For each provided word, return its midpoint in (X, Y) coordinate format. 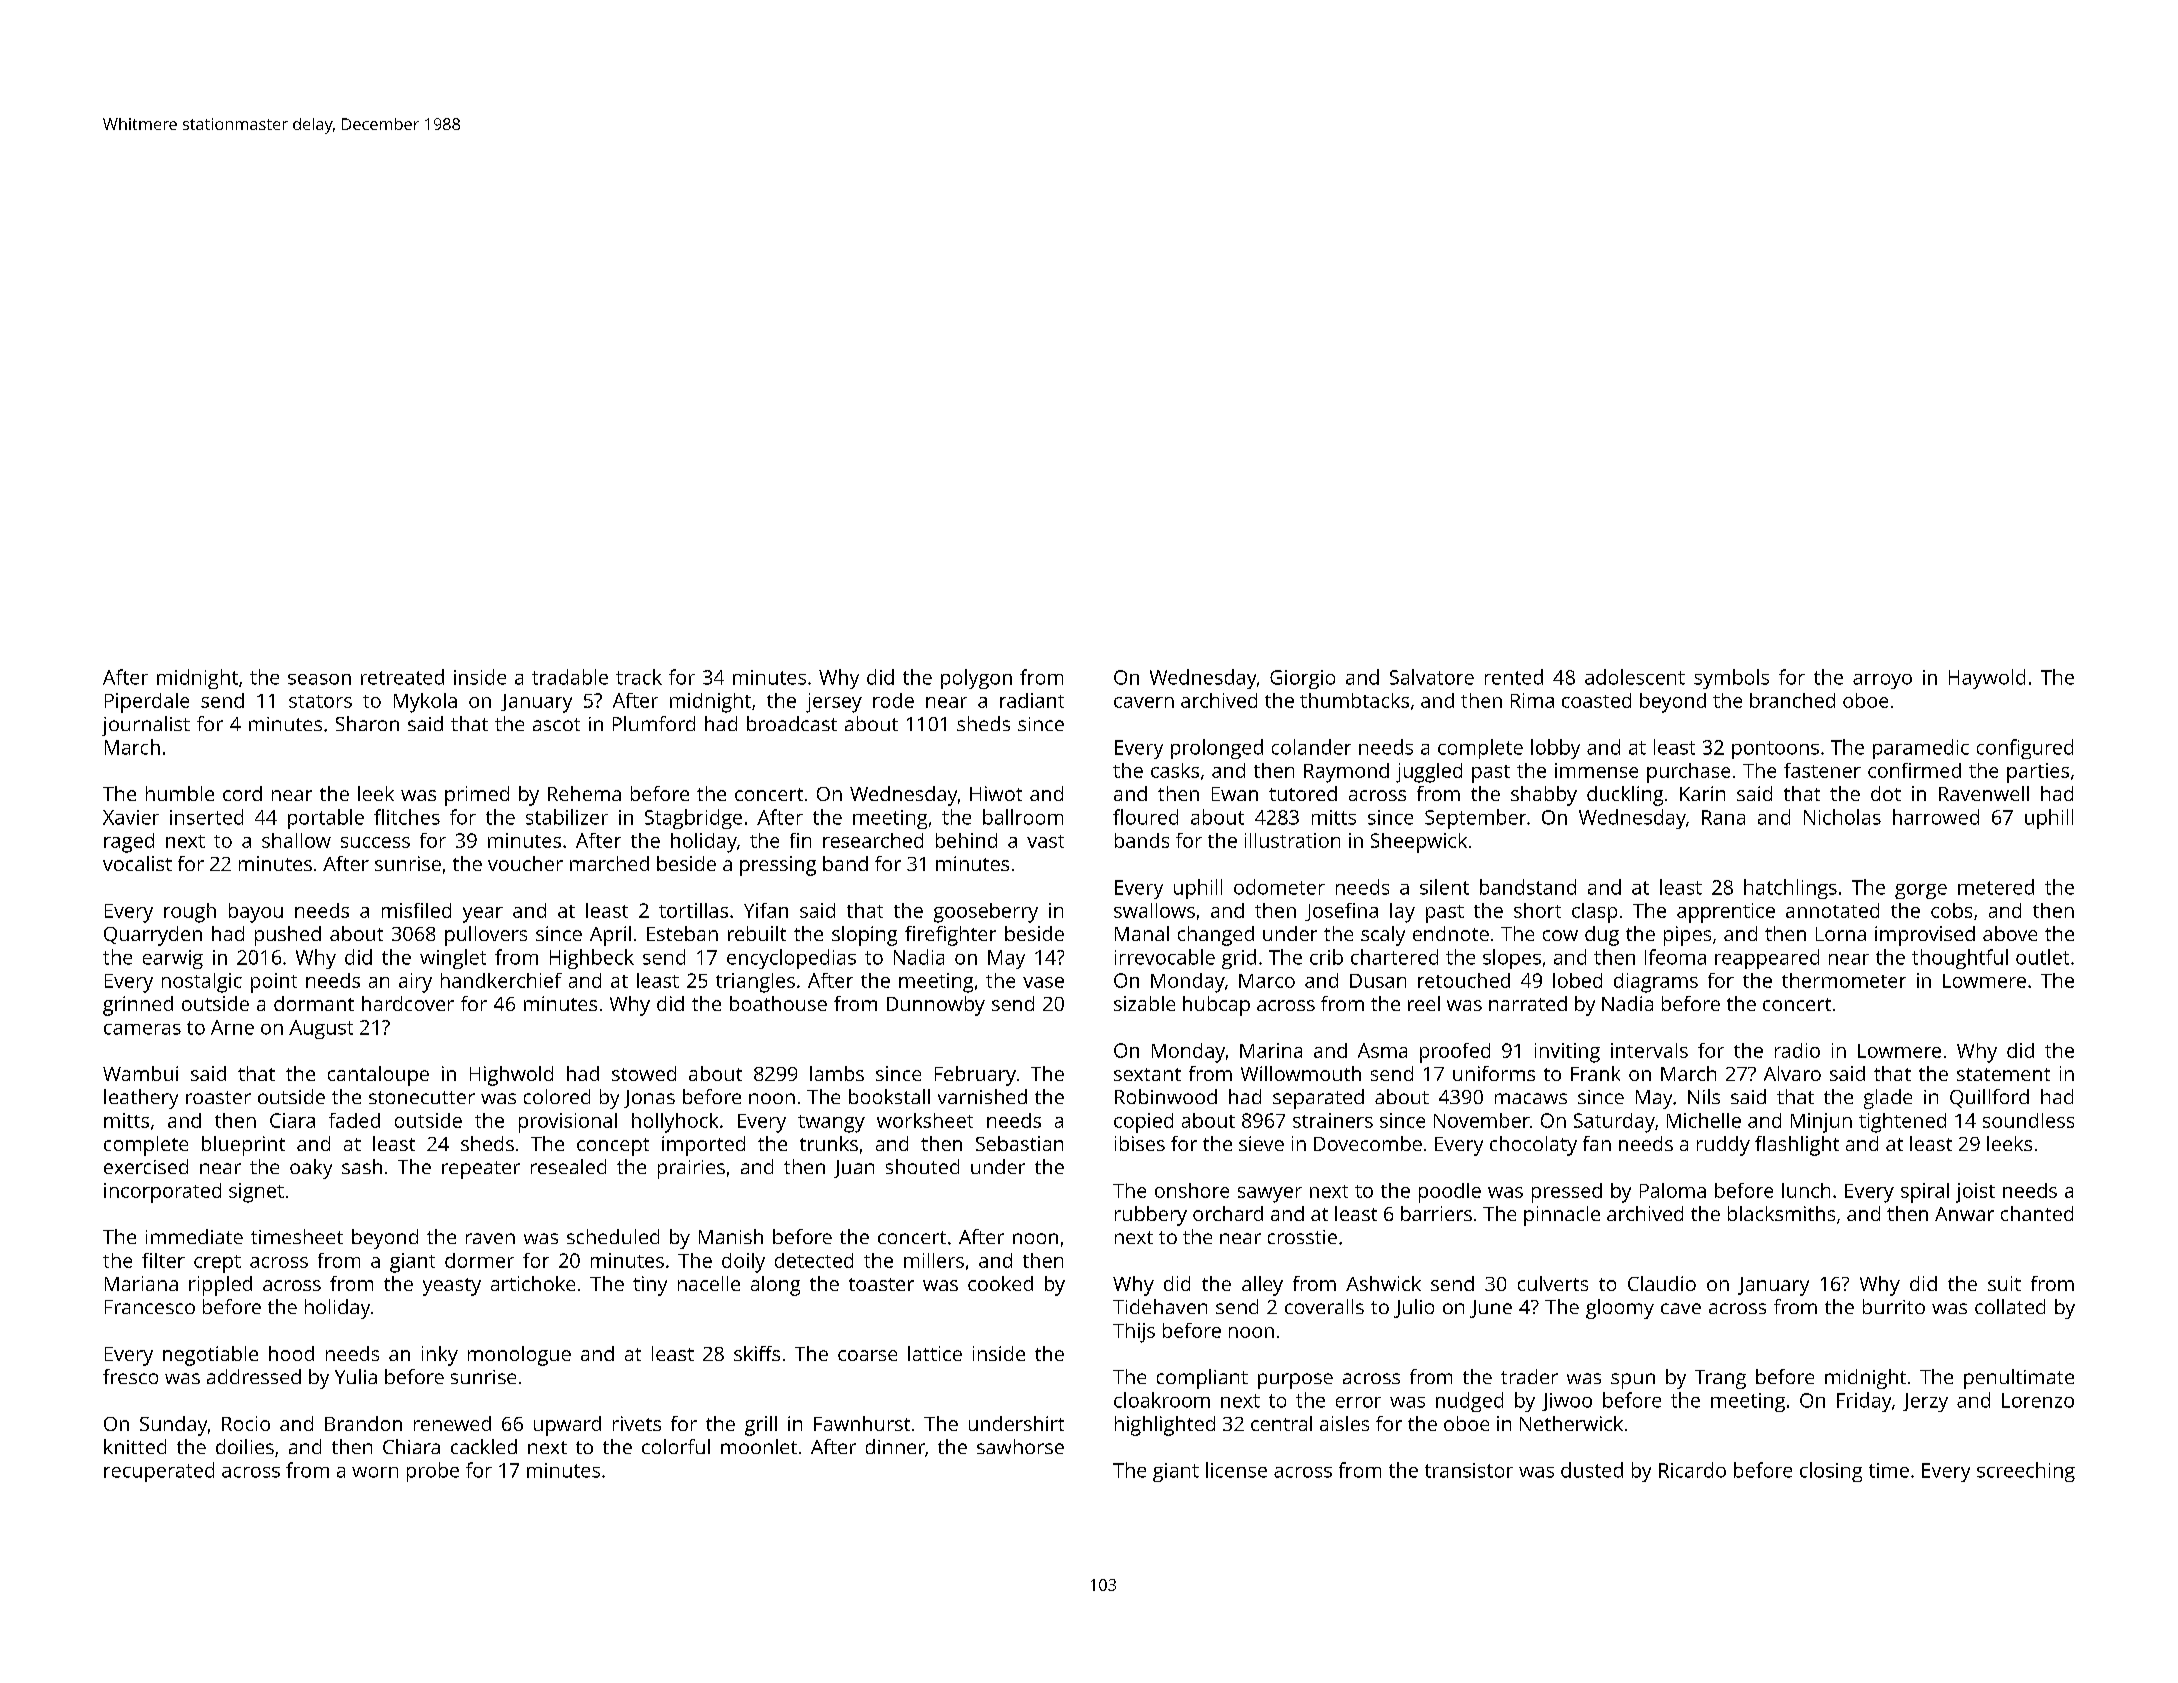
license (1236, 1470)
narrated (1528, 1003)
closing (1831, 1472)
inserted (206, 817)
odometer (1279, 887)
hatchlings (1790, 889)
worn (375, 1472)
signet (256, 1193)
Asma (1382, 1050)
